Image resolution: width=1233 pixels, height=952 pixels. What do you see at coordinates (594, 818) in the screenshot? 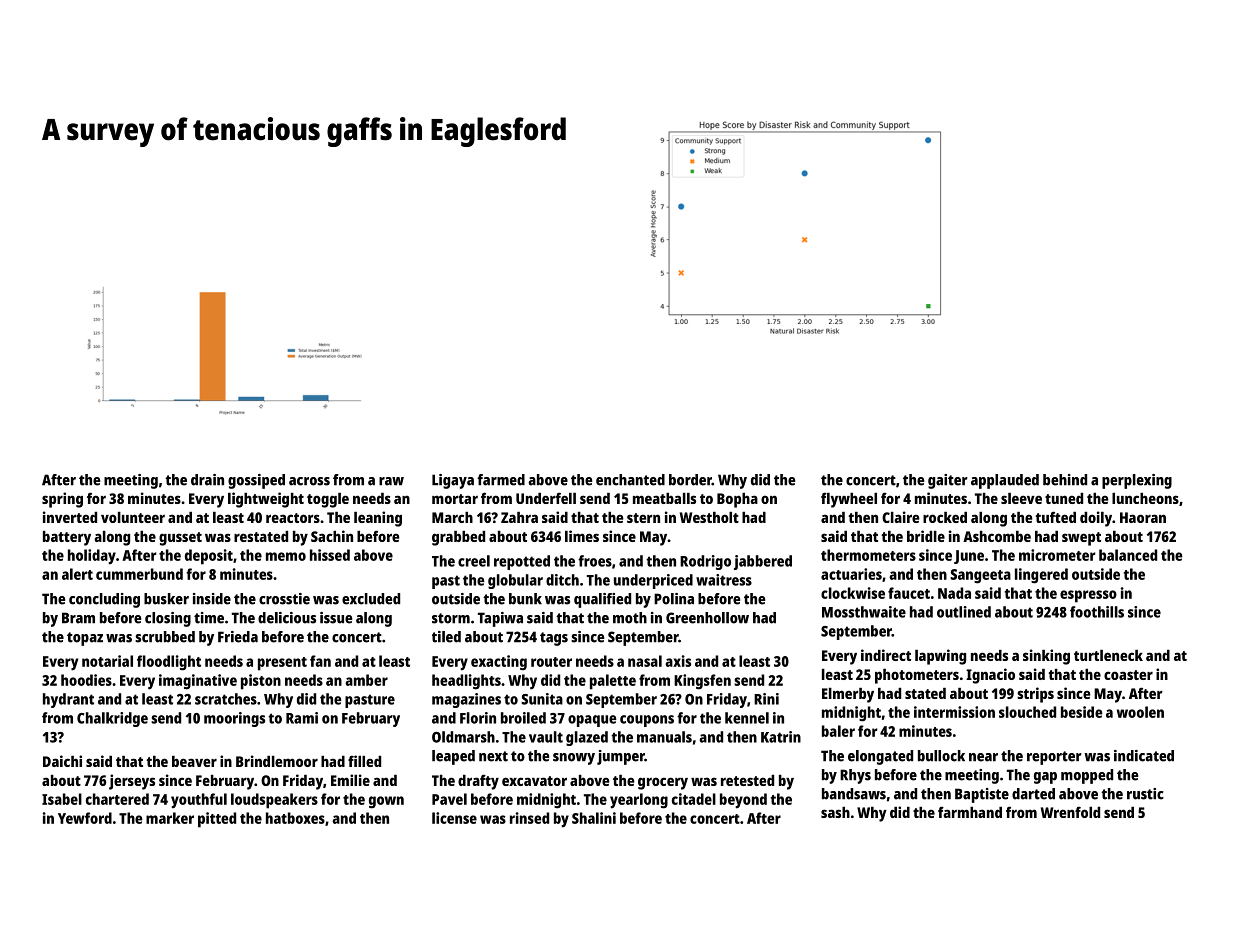
I see `Shalini` at bounding box center [594, 818].
